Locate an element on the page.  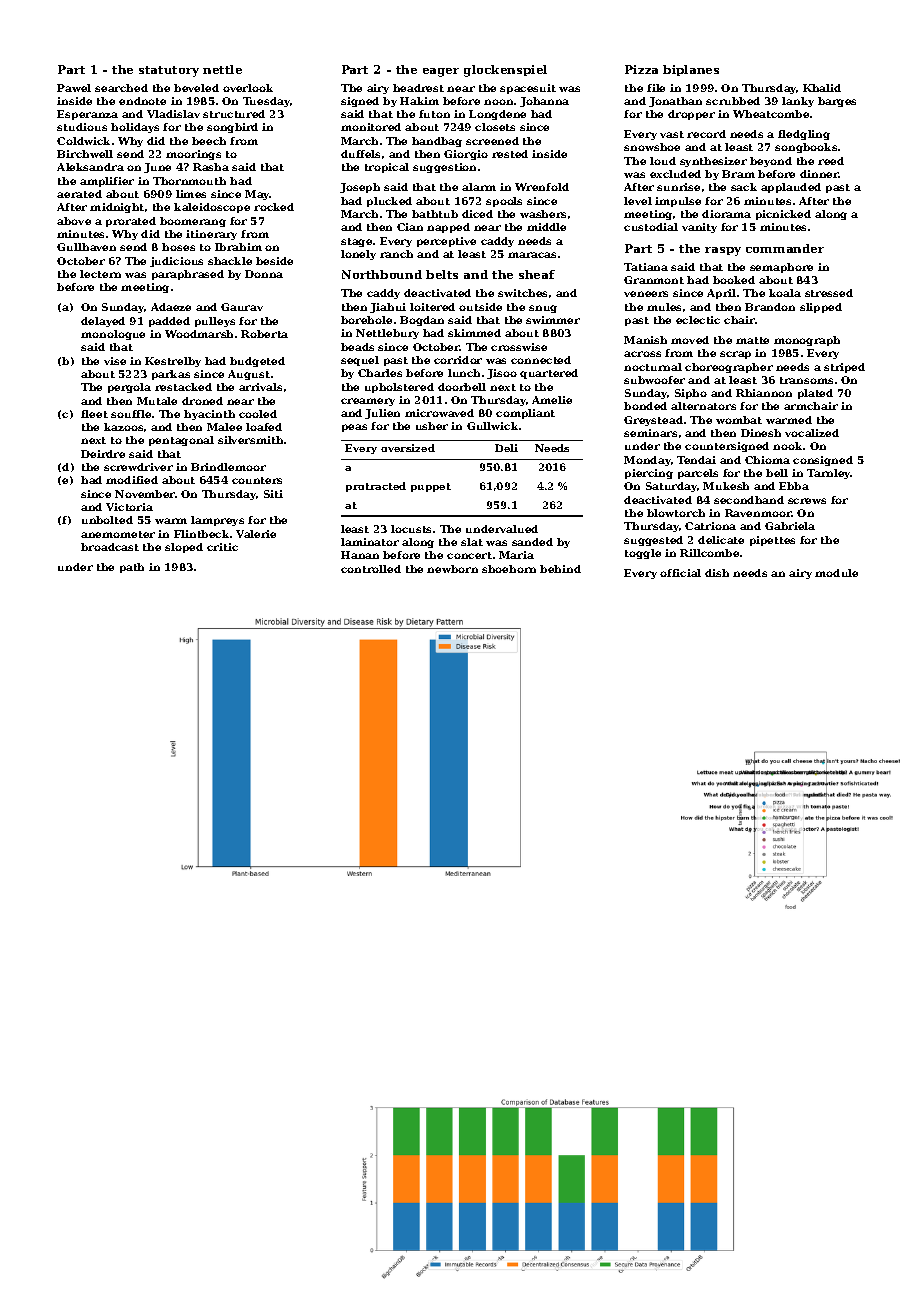
striped is located at coordinates (844, 368).
